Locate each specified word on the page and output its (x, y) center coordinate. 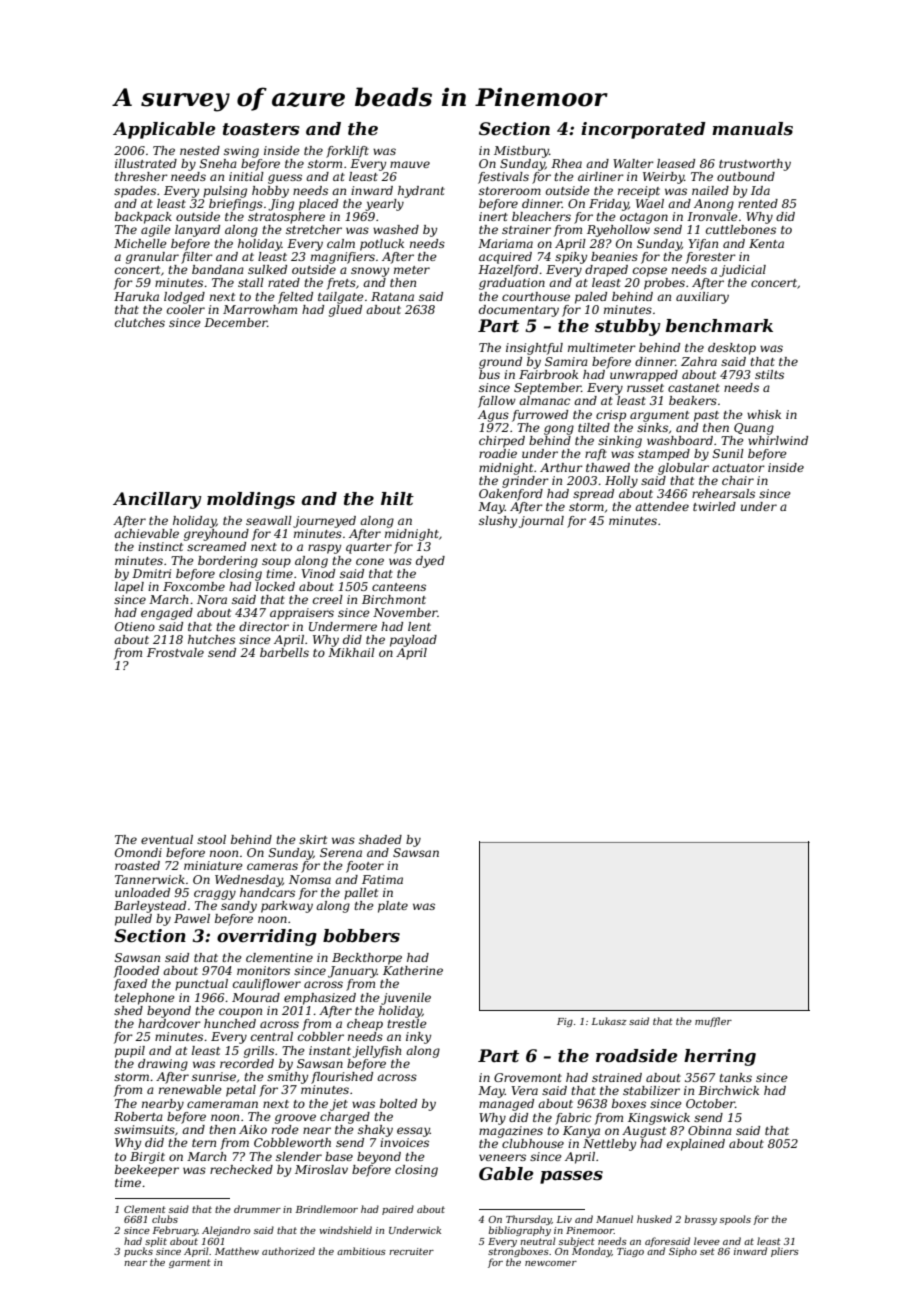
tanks (735, 1077)
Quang (754, 429)
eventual (167, 839)
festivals (503, 178)
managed (506, 1105)
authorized (288, 1251)
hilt (397, 499)
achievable (146, 533)
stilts (769, 374)
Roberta (138, 1116)
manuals (752, 129)
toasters (261, 129)
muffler (713, 1022)
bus (489, 374)
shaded (380, 839)
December (235, 322)
